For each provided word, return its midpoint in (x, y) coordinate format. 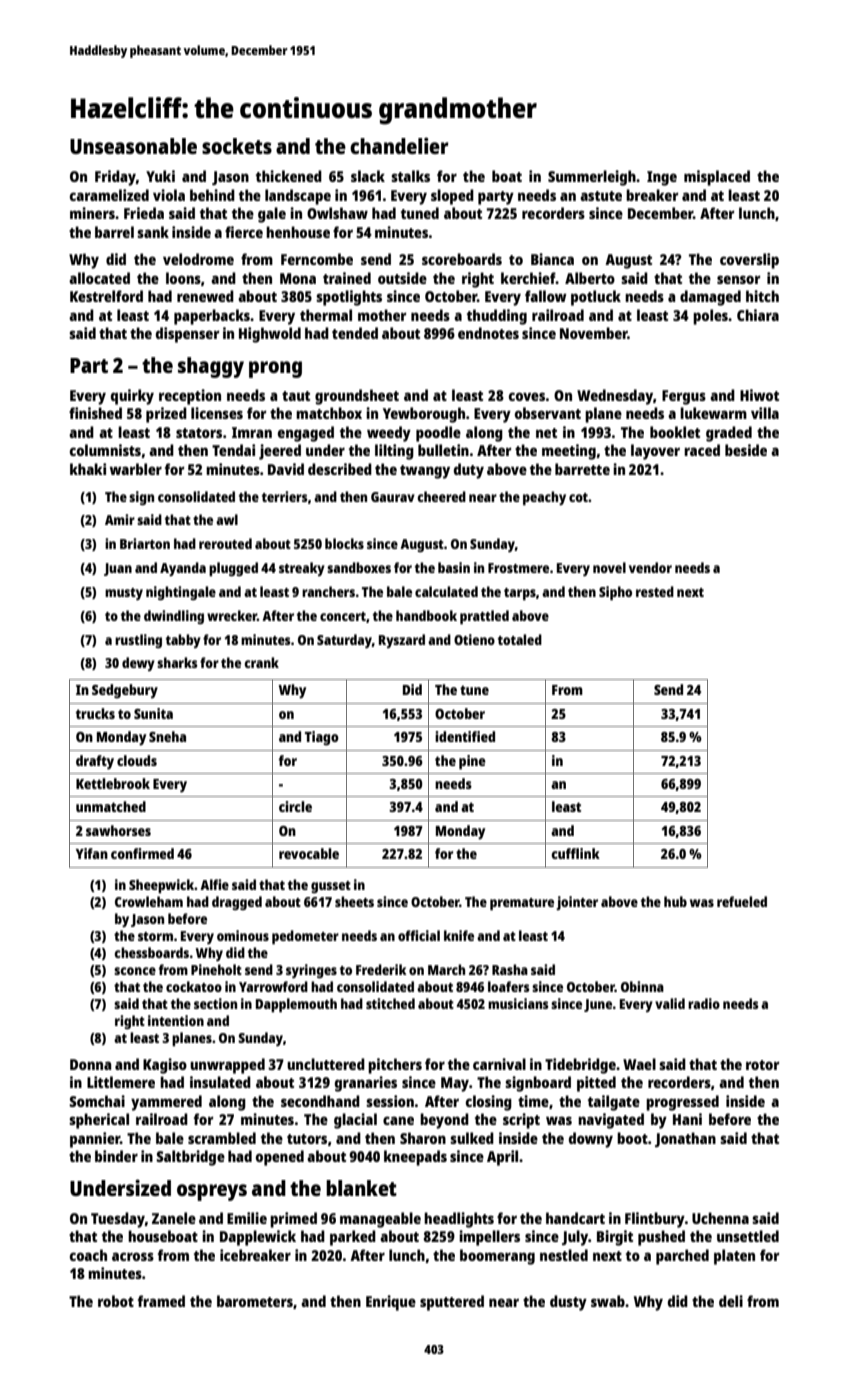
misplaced (717, 178)
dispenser (188, 335)
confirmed (142, 853)
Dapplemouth (296, 1005)
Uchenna (720, 1218)
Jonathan (685, 1139)
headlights (459, 1220)
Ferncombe (317, 259)
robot (116, 1301)
